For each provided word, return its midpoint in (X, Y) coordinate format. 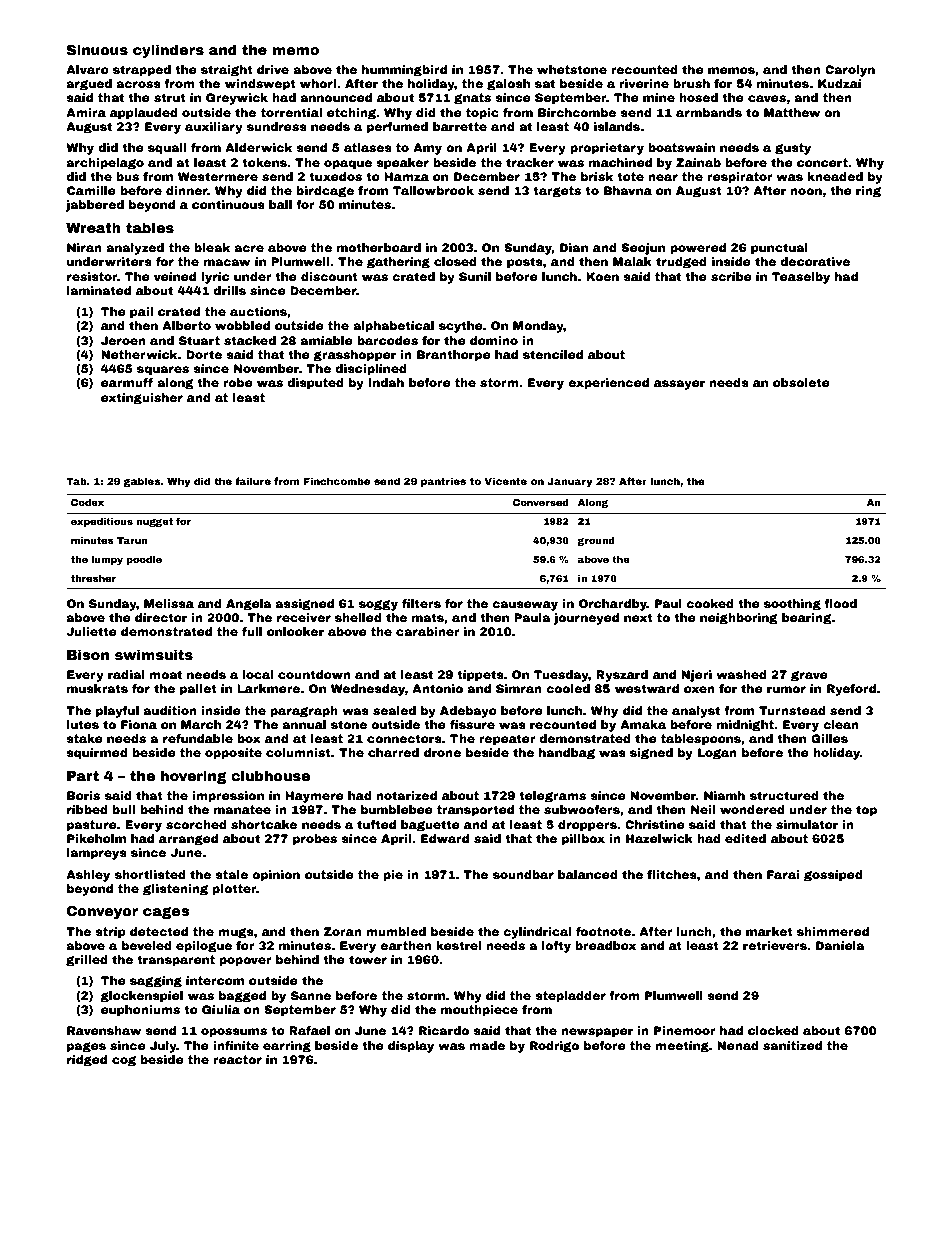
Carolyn (850, 71)
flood (840, 603)
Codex (87, 502)
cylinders (168, 51)
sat (545, 83)
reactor (237, 1059)
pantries (443, 482)
